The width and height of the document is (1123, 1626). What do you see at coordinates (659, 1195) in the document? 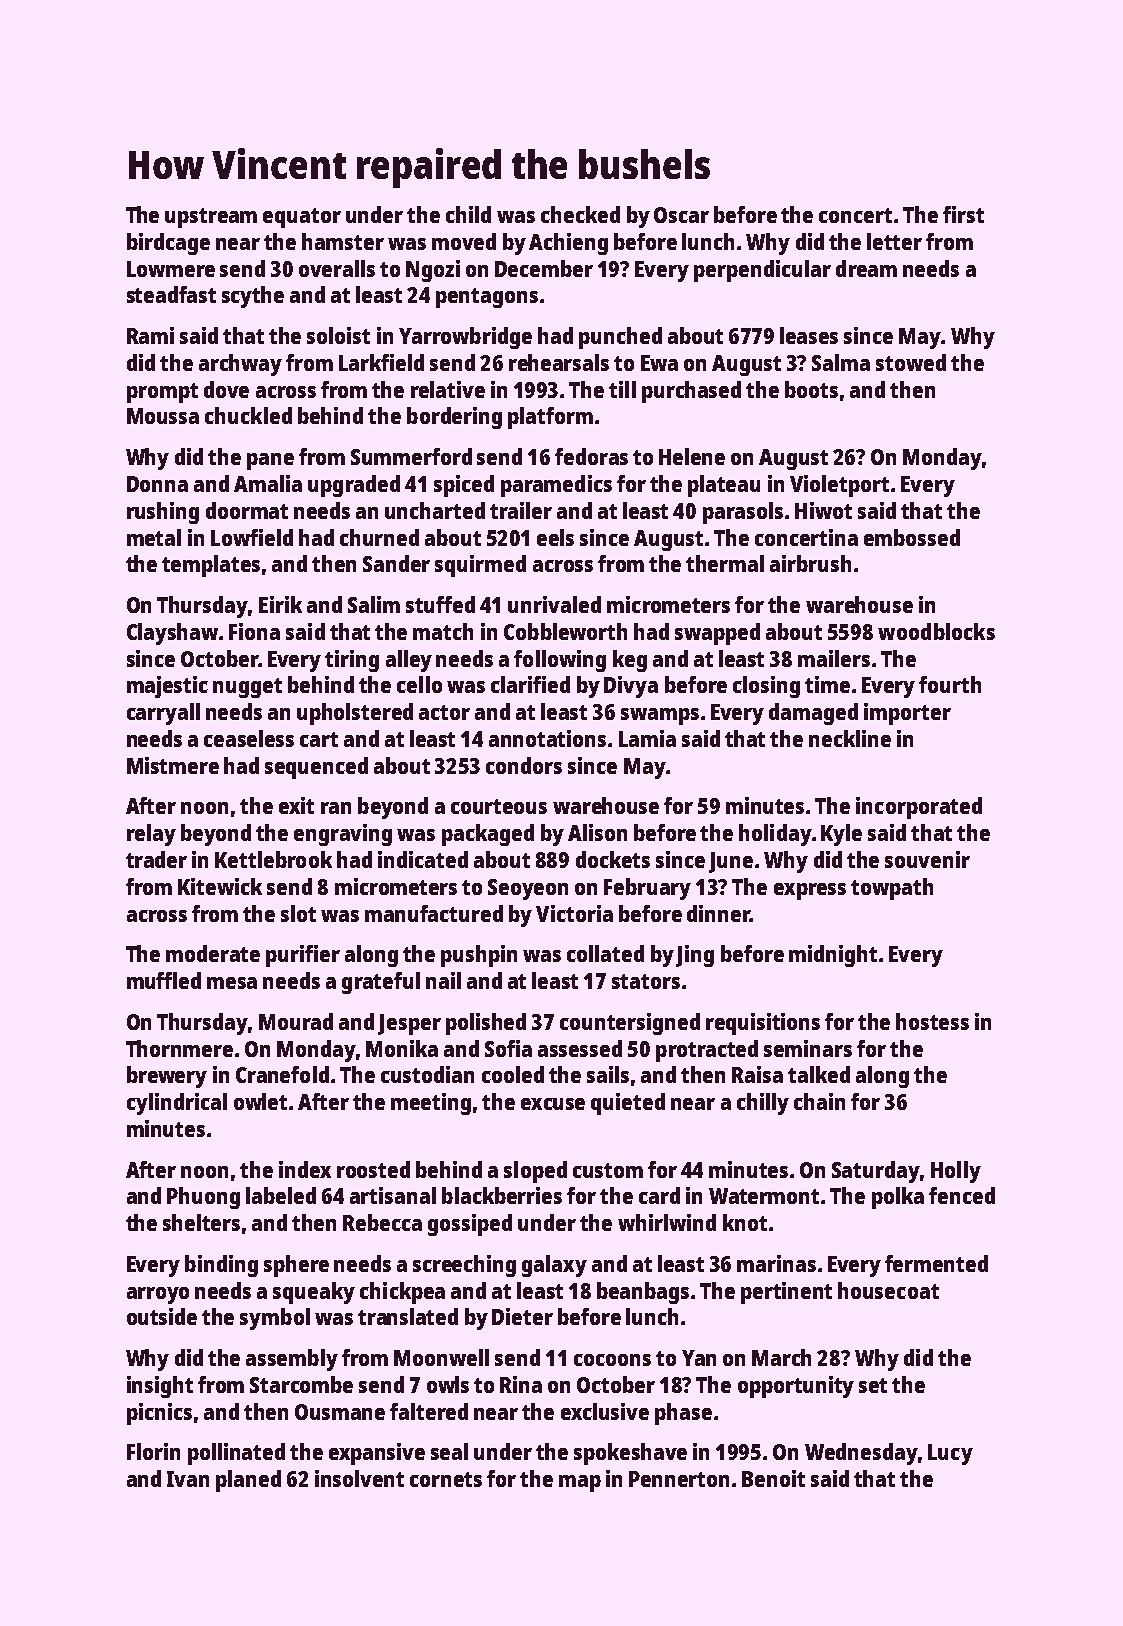
I see `card` at bounding box center [659, 1195].
